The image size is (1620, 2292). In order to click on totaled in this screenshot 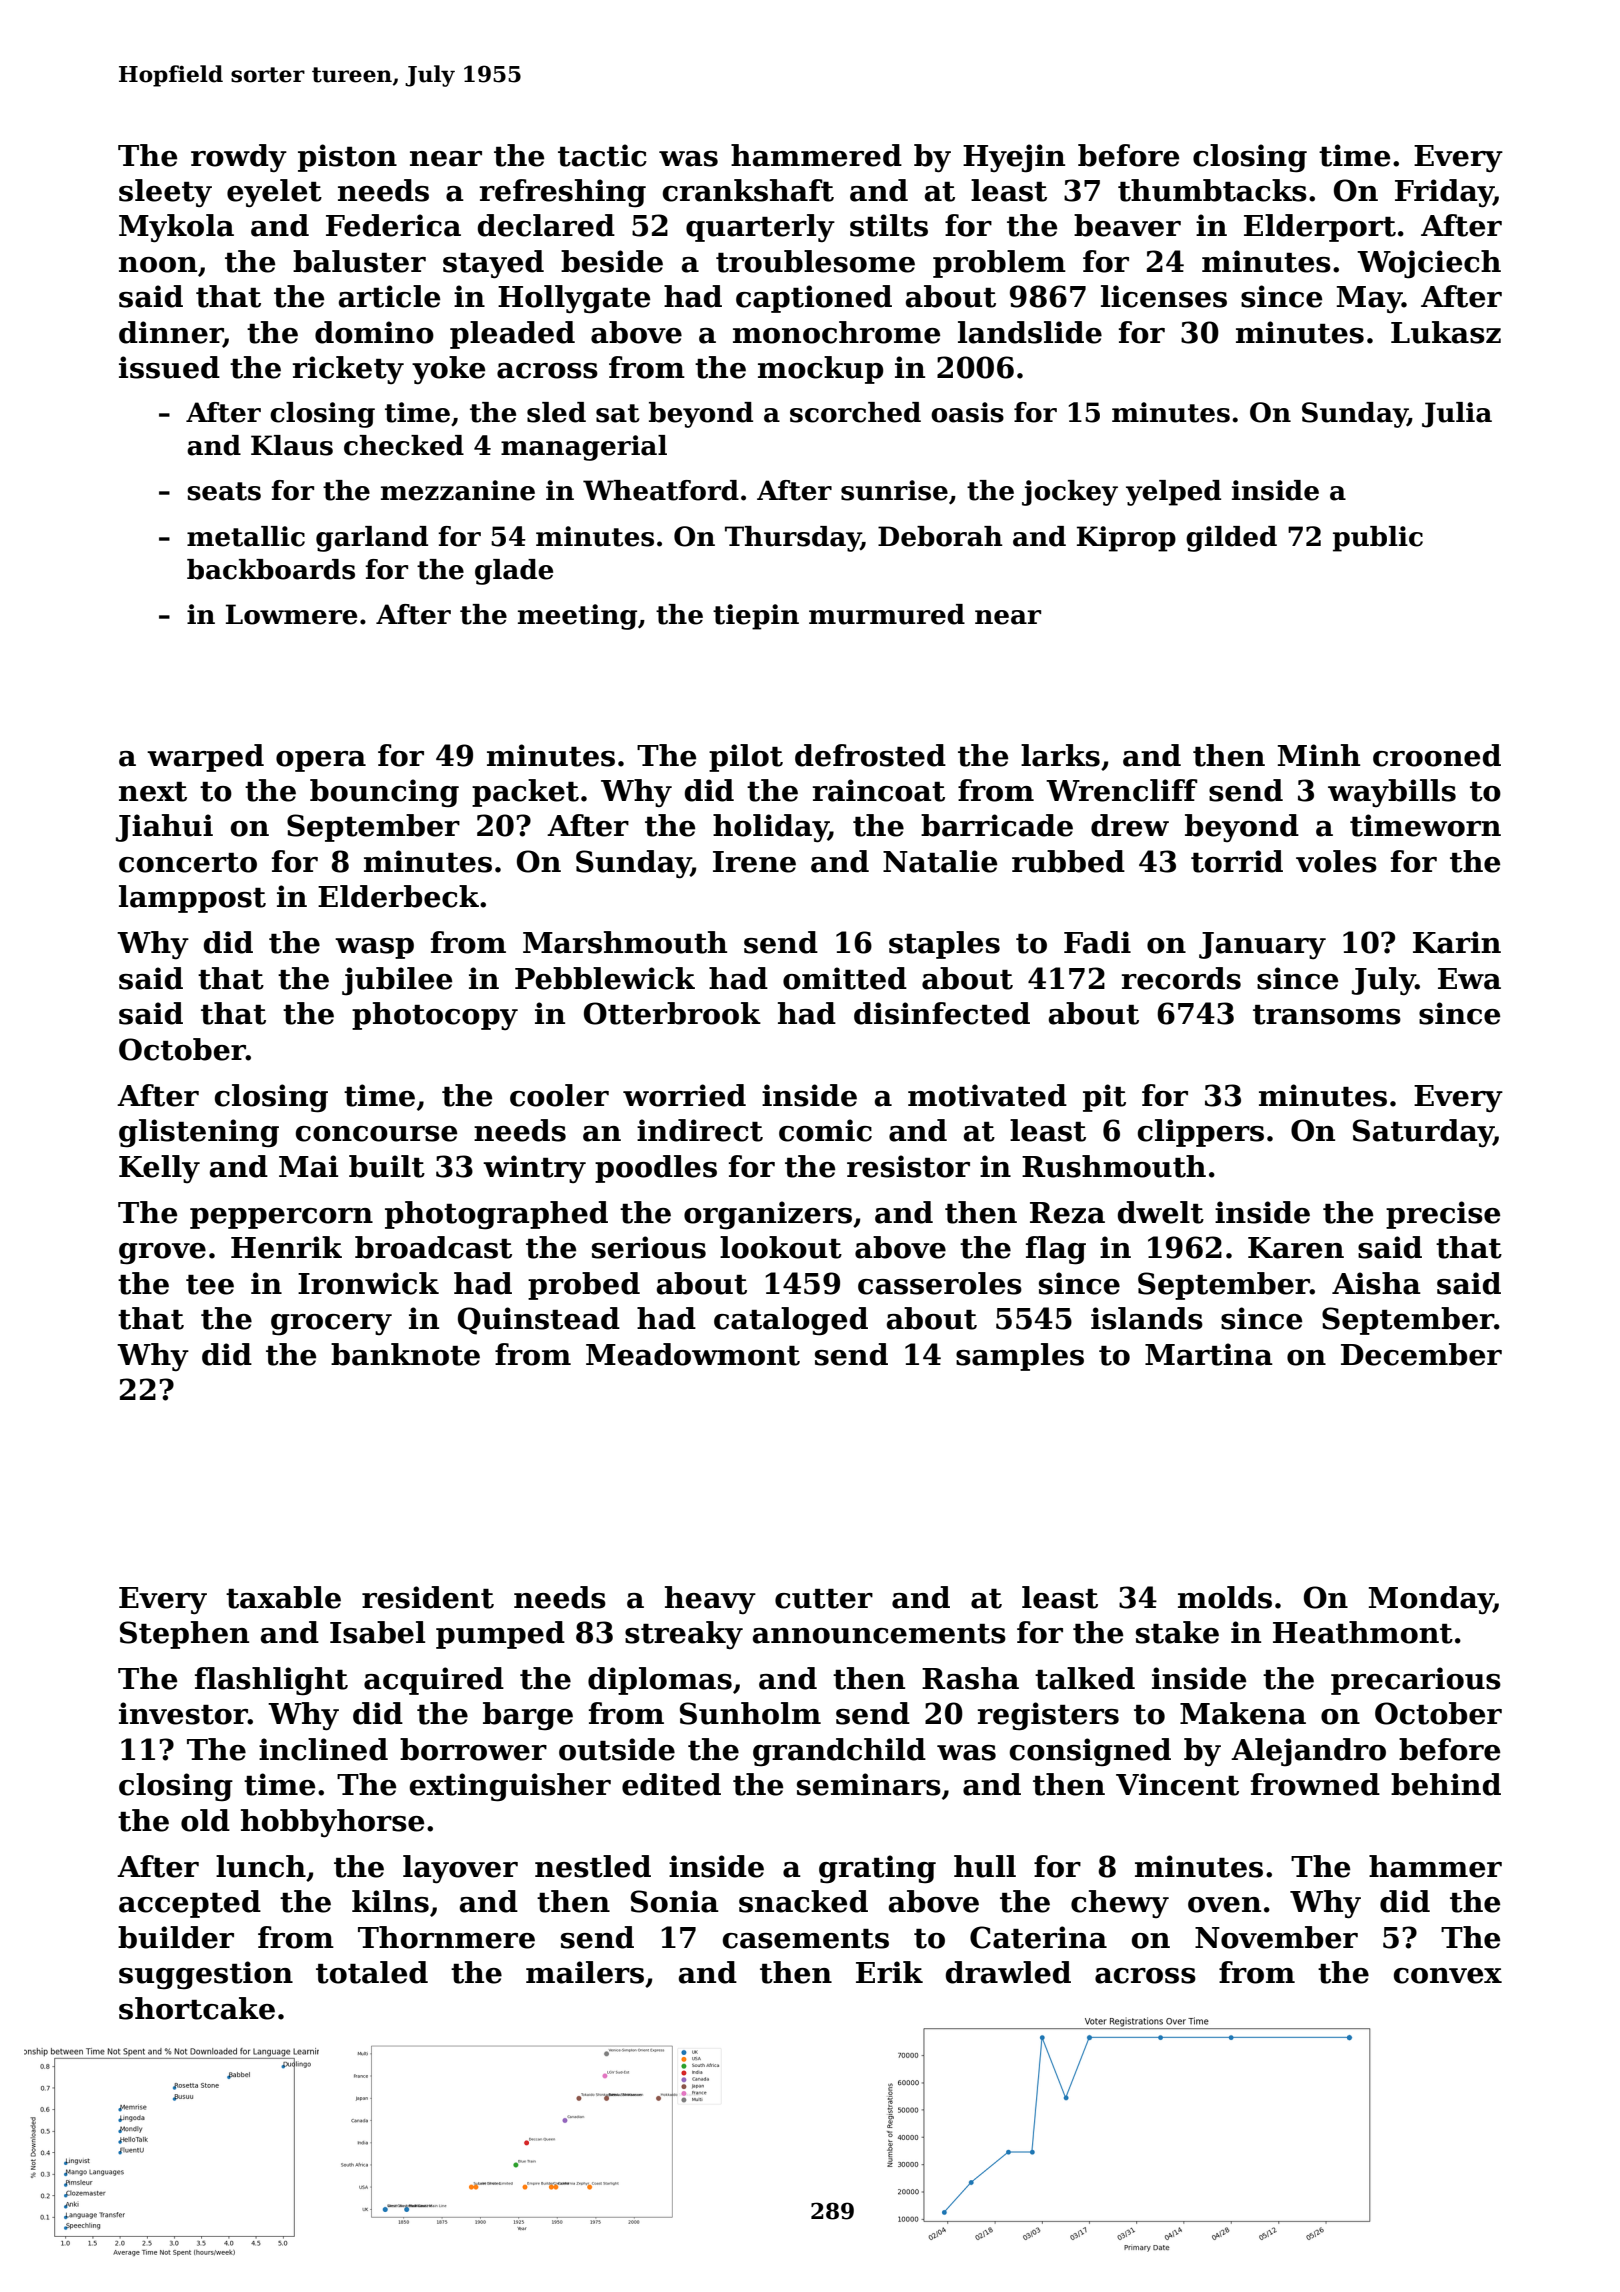, I will do `click(372, 1972)`.
